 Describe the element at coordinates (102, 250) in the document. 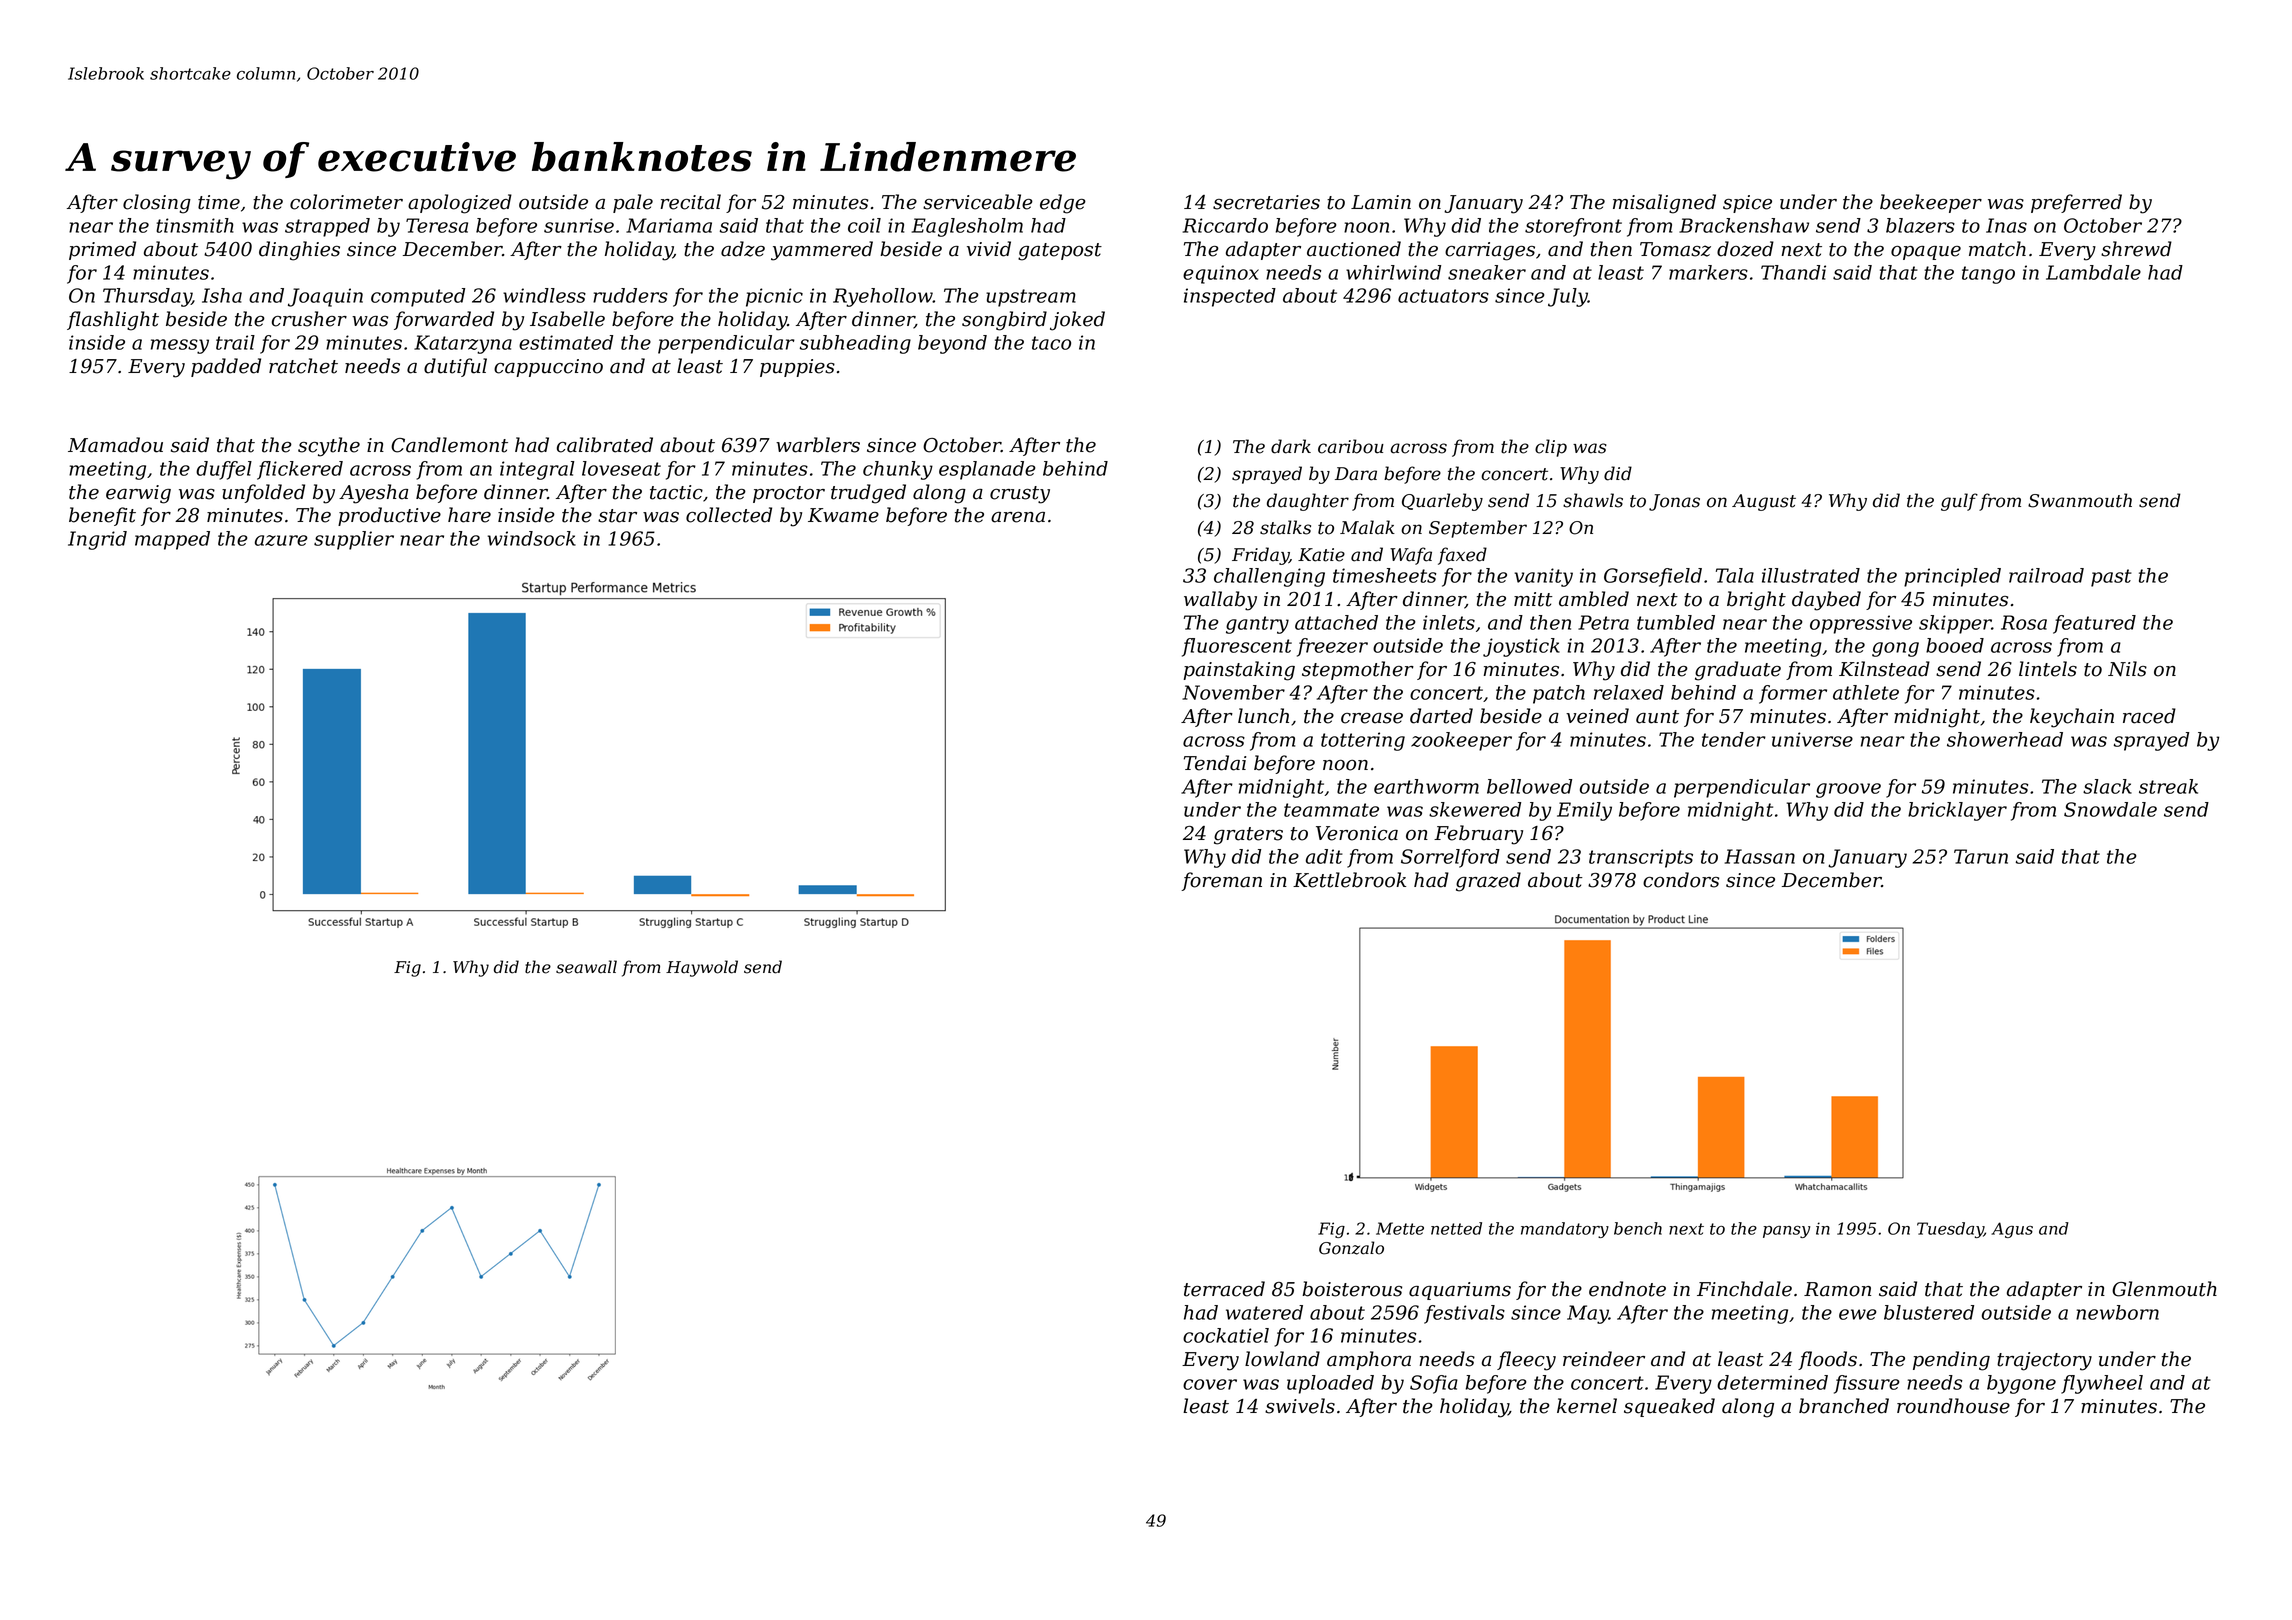

I see `primed` at that location.
